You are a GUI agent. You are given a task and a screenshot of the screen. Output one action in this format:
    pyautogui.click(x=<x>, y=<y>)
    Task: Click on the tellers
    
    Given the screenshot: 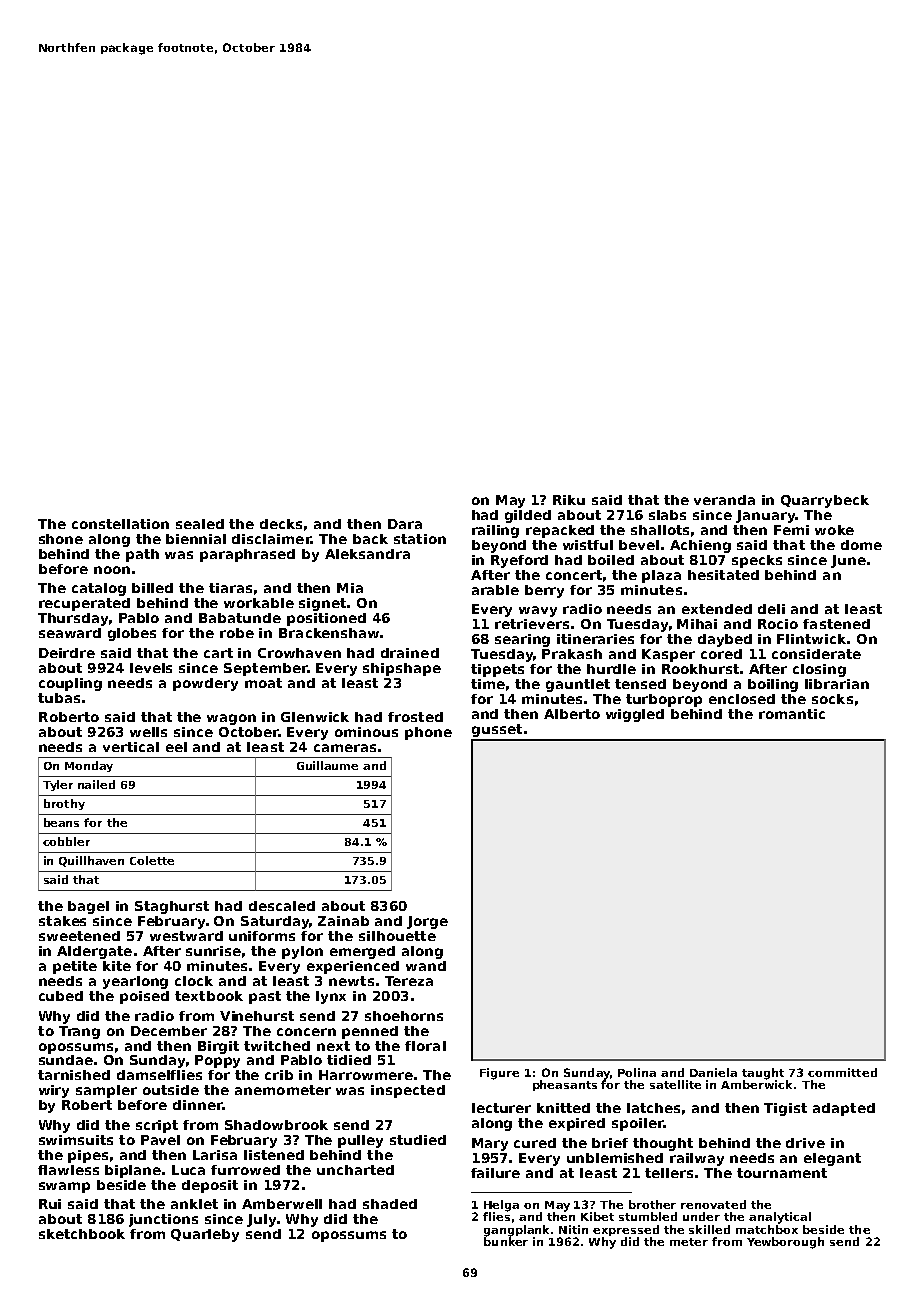 What is the action you would take?
    pyautogui.click(x=669, y=1173)
